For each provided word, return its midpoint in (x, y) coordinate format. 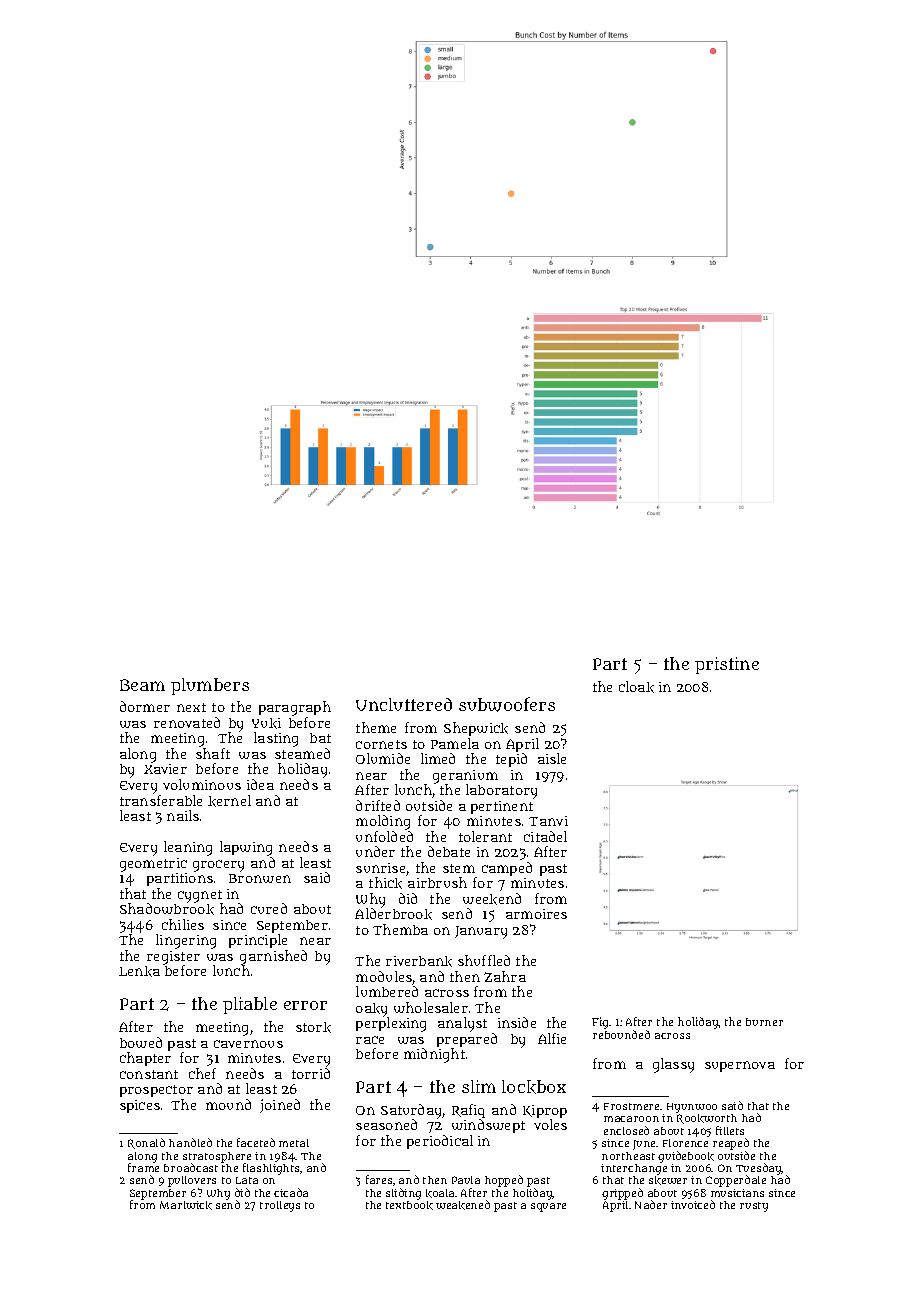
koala (440, 1193)
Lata (247, 1180)
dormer (145, 706)
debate (449, 851)
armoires (536, 914)
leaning (188, 848)
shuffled (484, 960)
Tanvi (548, 821)
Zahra (505, 976)
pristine (727, 665)
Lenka (139, 971)
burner (764, 1022)
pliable (250, 1005)
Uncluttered (404, 704)
